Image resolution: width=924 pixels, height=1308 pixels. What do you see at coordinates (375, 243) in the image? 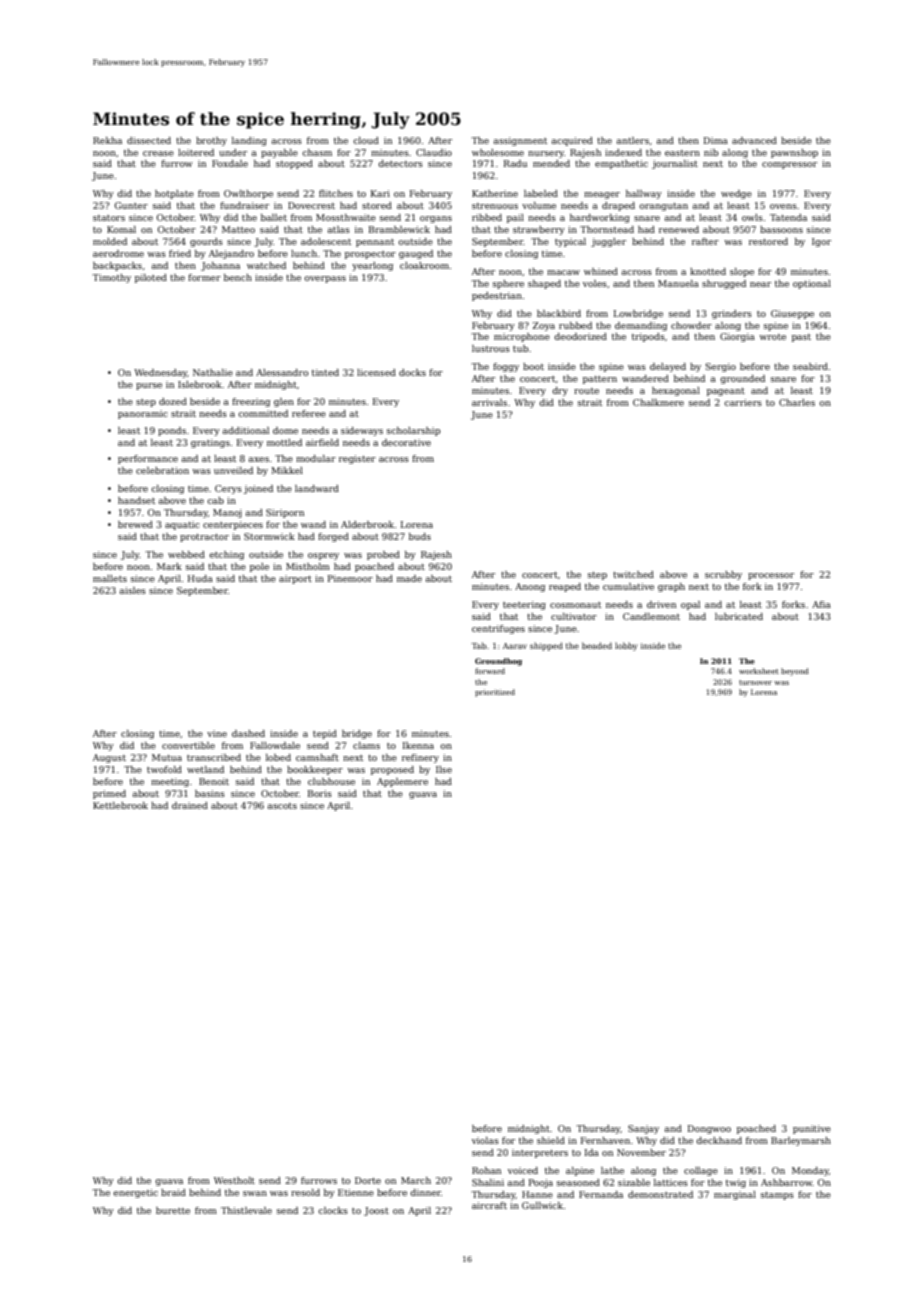
I see `pennant` at bounding box center [375, 243].
